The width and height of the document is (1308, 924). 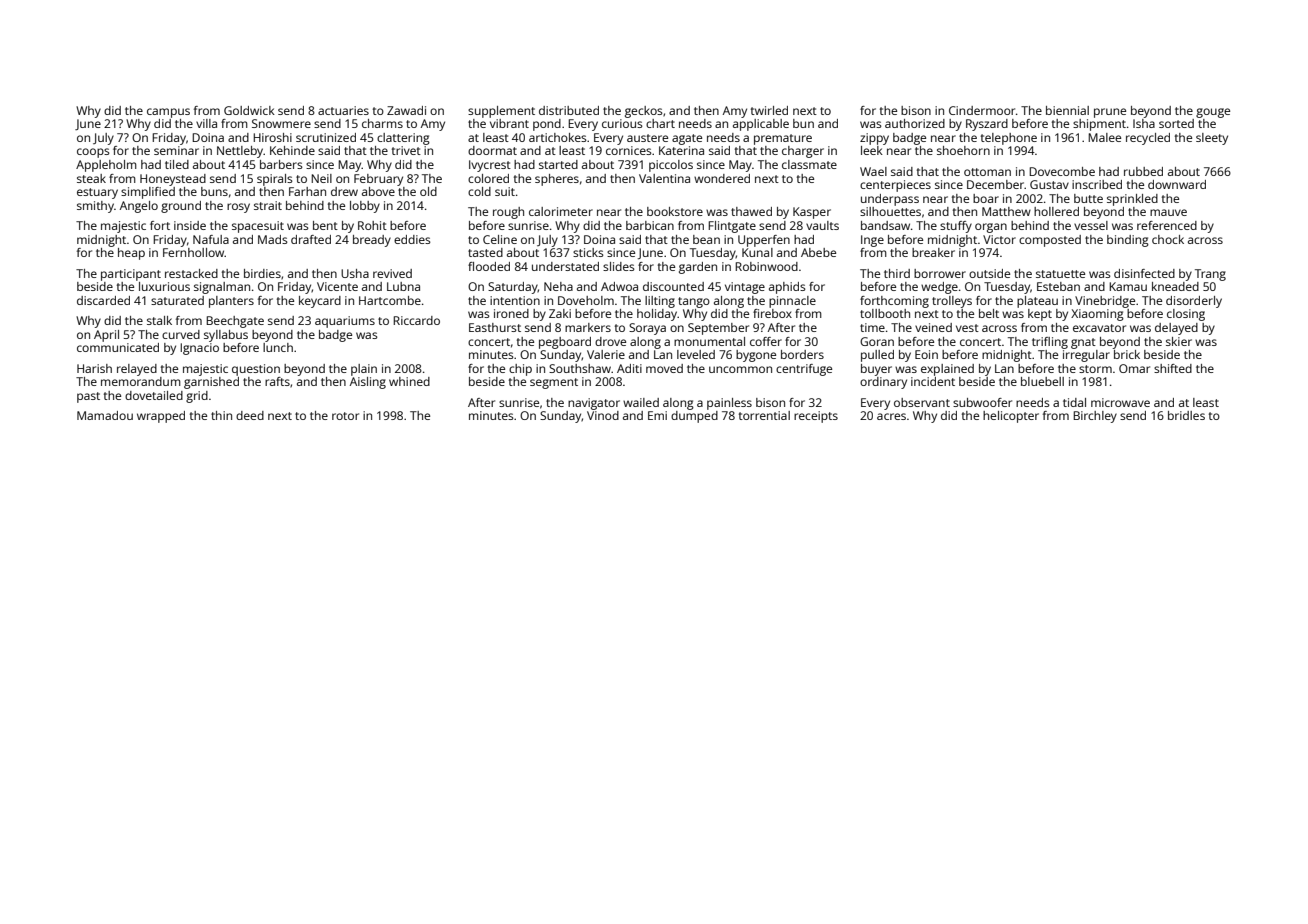 What do you see at coordinates (1088, 198) in the document?
I see `butte` at bounding box center [1088, 198].
